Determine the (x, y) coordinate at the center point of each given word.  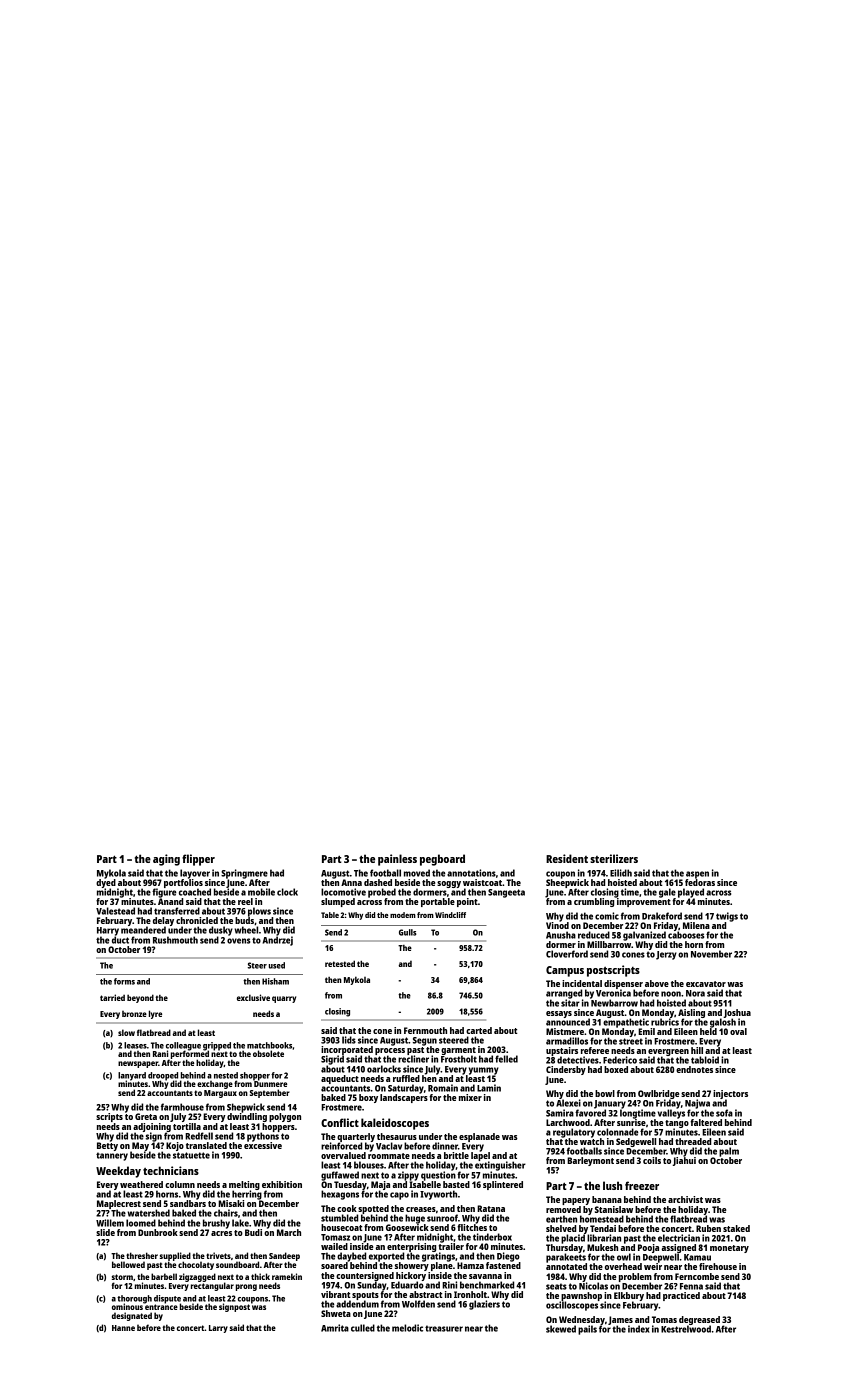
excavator (706, 984)
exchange (215, 1085)
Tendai (603, 1228)
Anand (170, 901)
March (289, 1232)
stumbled (339, 1218)
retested (340, 963)
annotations (471, 873)
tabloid (705, 1060)
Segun (425, 1041)
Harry (108, 931)
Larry (218, 1329)
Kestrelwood (686, 1329)
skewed (561, 1329)
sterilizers (614, 858)
